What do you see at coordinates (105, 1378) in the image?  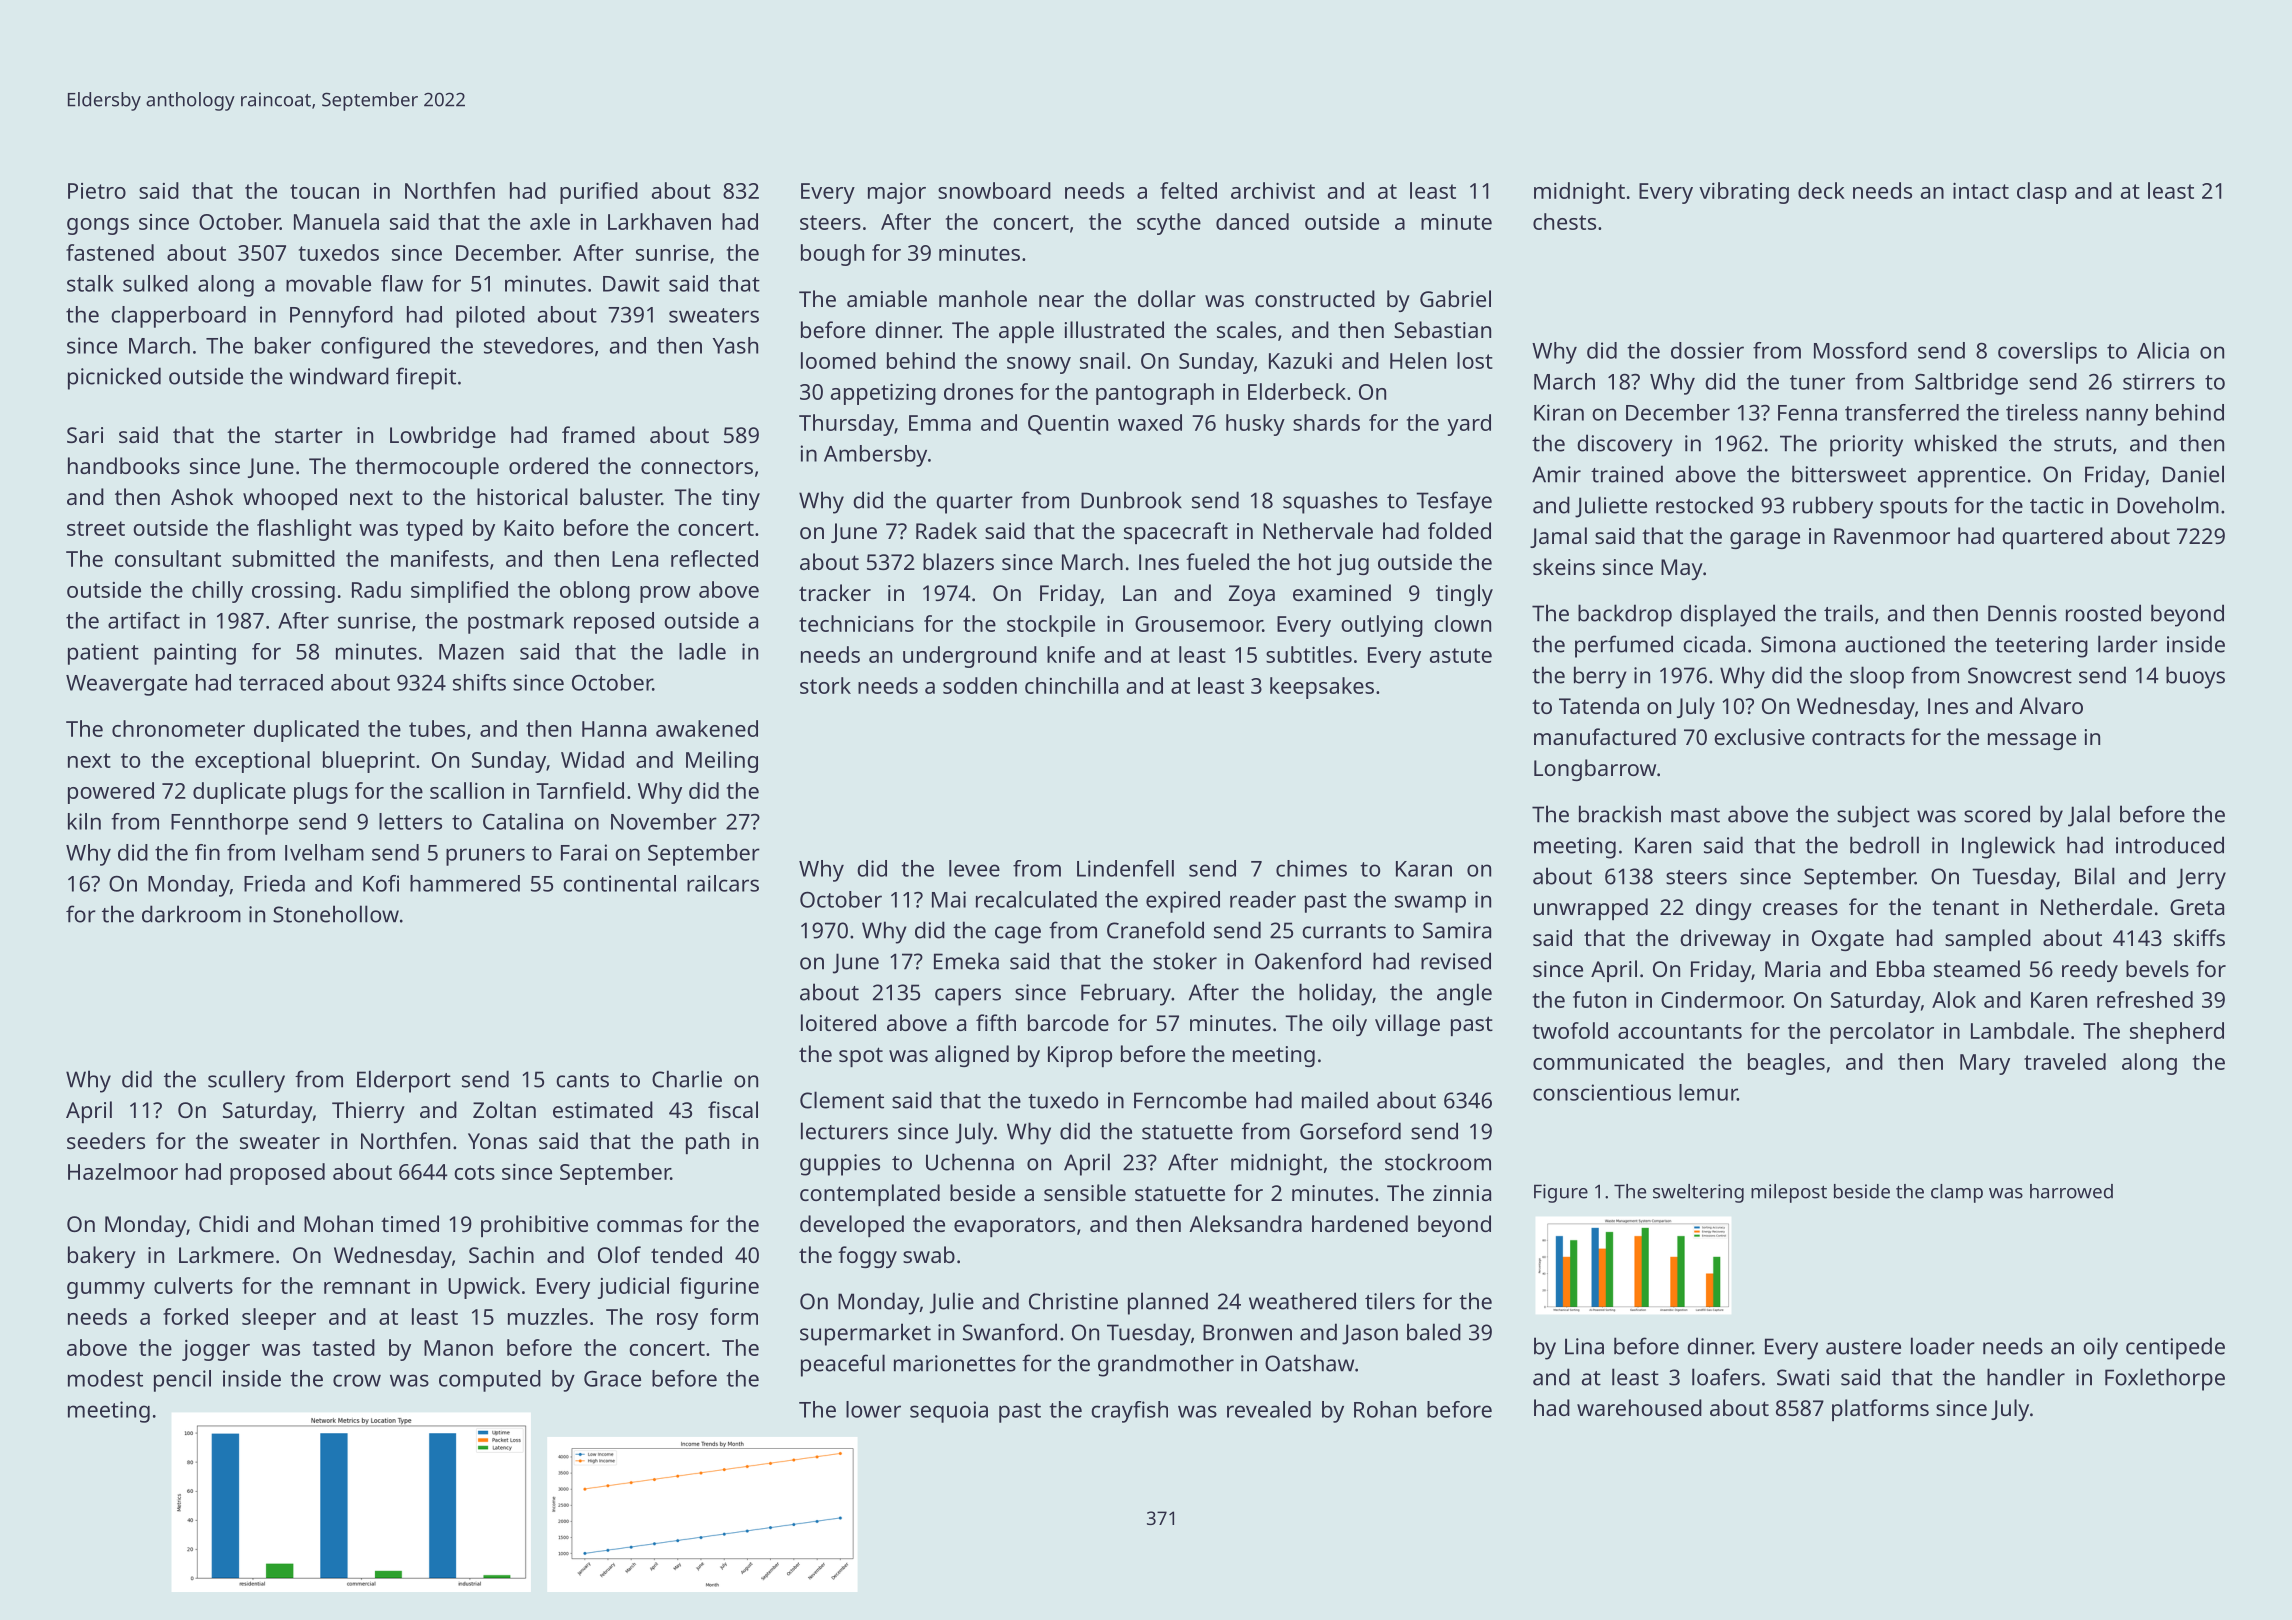 I see `modest` at bounding box center [105, 1378].
